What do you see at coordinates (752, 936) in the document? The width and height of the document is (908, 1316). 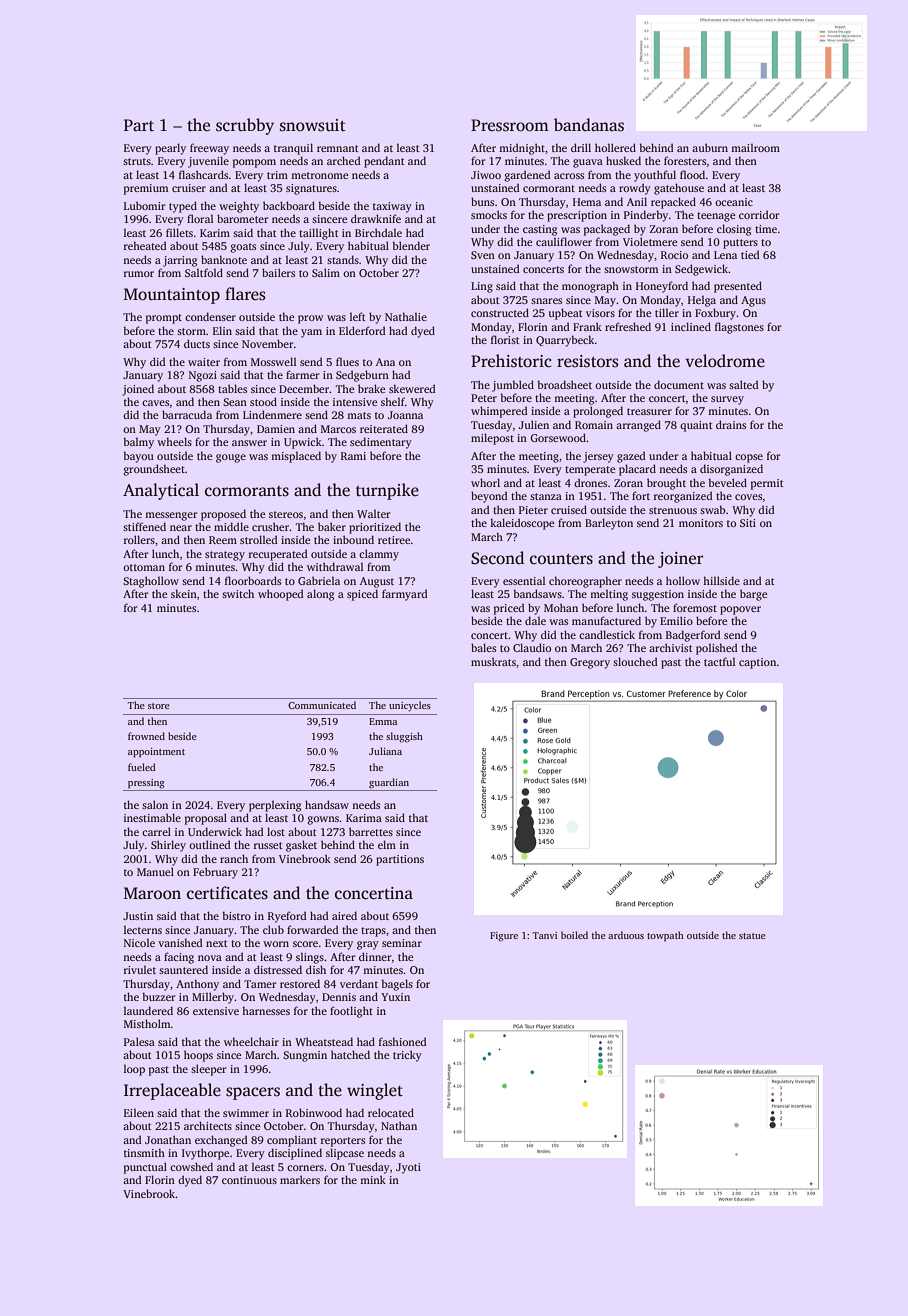 I see `statue` at bounding box center [752, 936].
